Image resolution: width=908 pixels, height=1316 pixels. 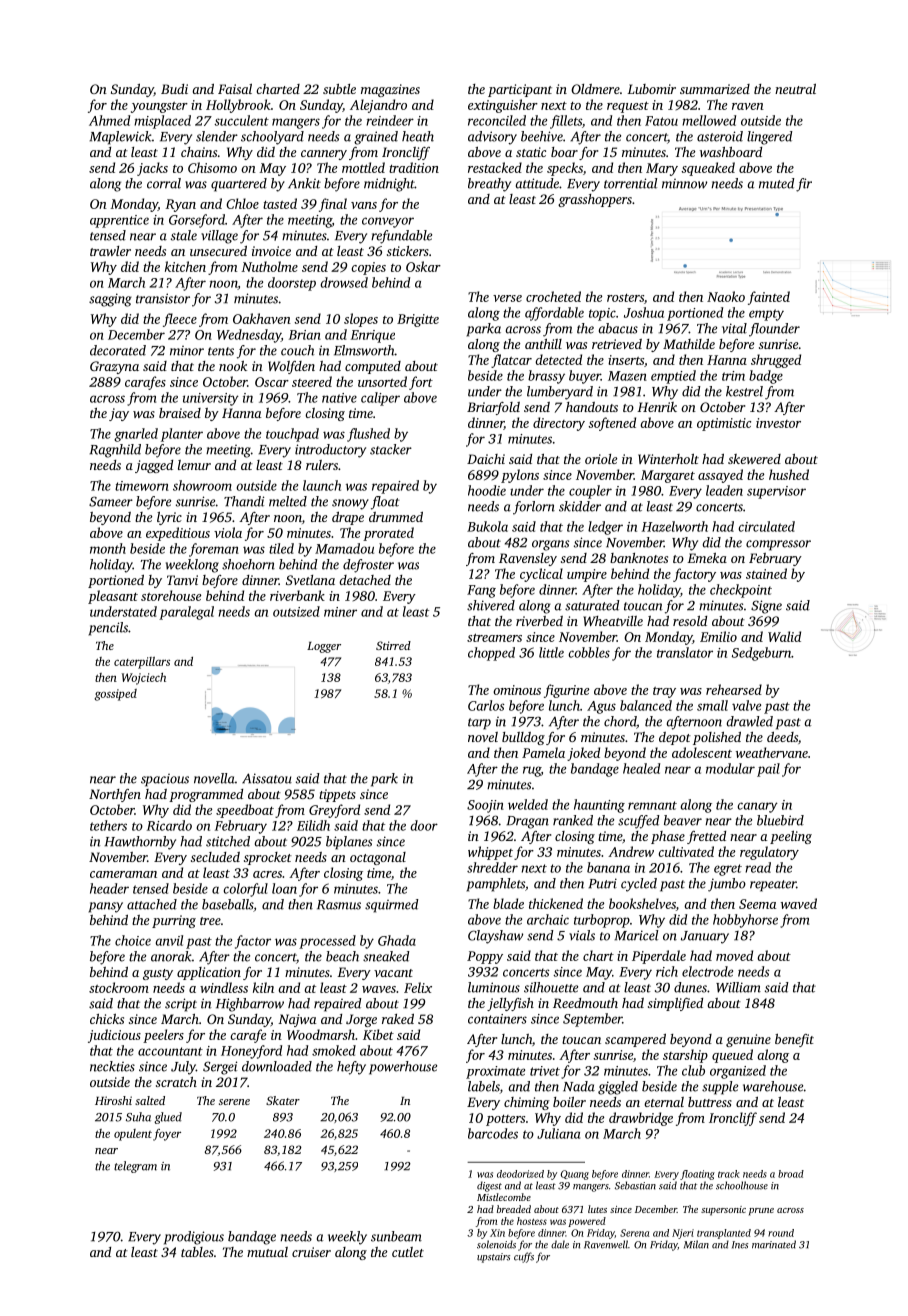 I want to click on tables, so click(x=197, y=1252).
